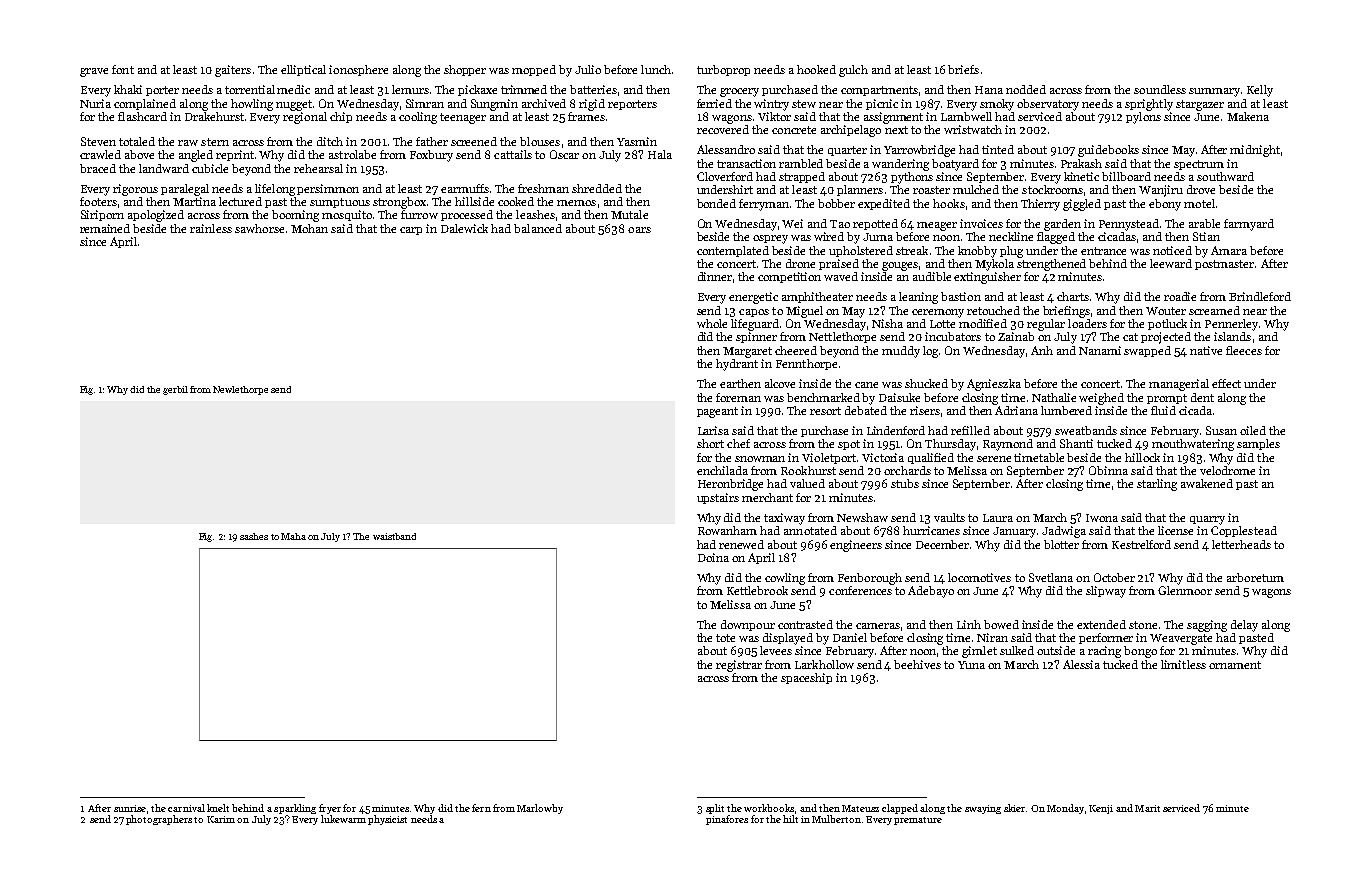  I want to click on Mohan, so click(309, 228).
